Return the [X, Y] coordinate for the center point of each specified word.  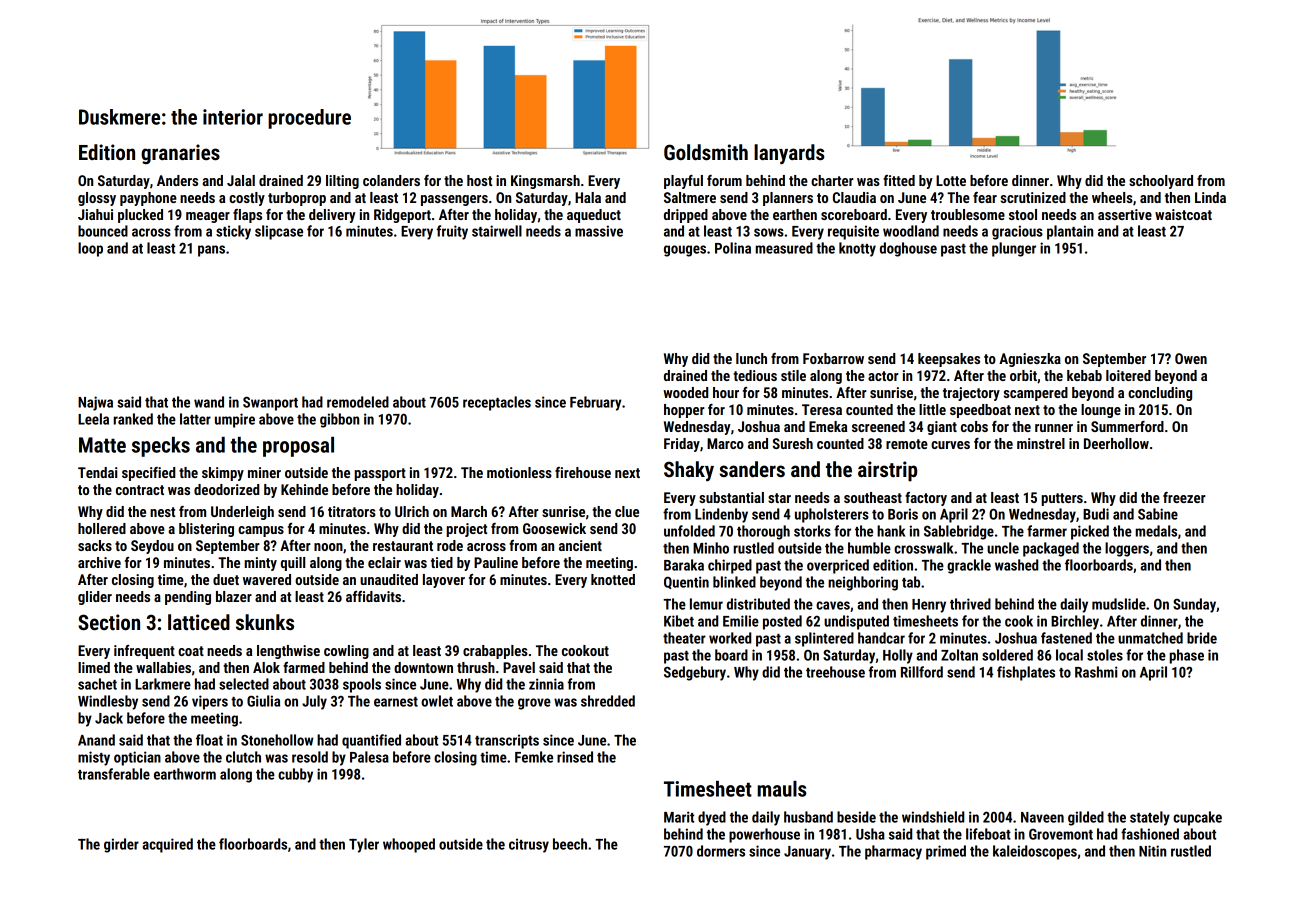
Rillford [922, 672]
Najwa [95, 403]
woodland [911, 231]
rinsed [575, 757]
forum [724, 180]
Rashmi [1096, 672]
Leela [93, 419]
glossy [97, 199]
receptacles [497, 403]
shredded [608, 701]
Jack [109, 718]
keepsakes [949, 360]
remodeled [358, 402]
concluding [1160, 394]
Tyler [364, 845]
